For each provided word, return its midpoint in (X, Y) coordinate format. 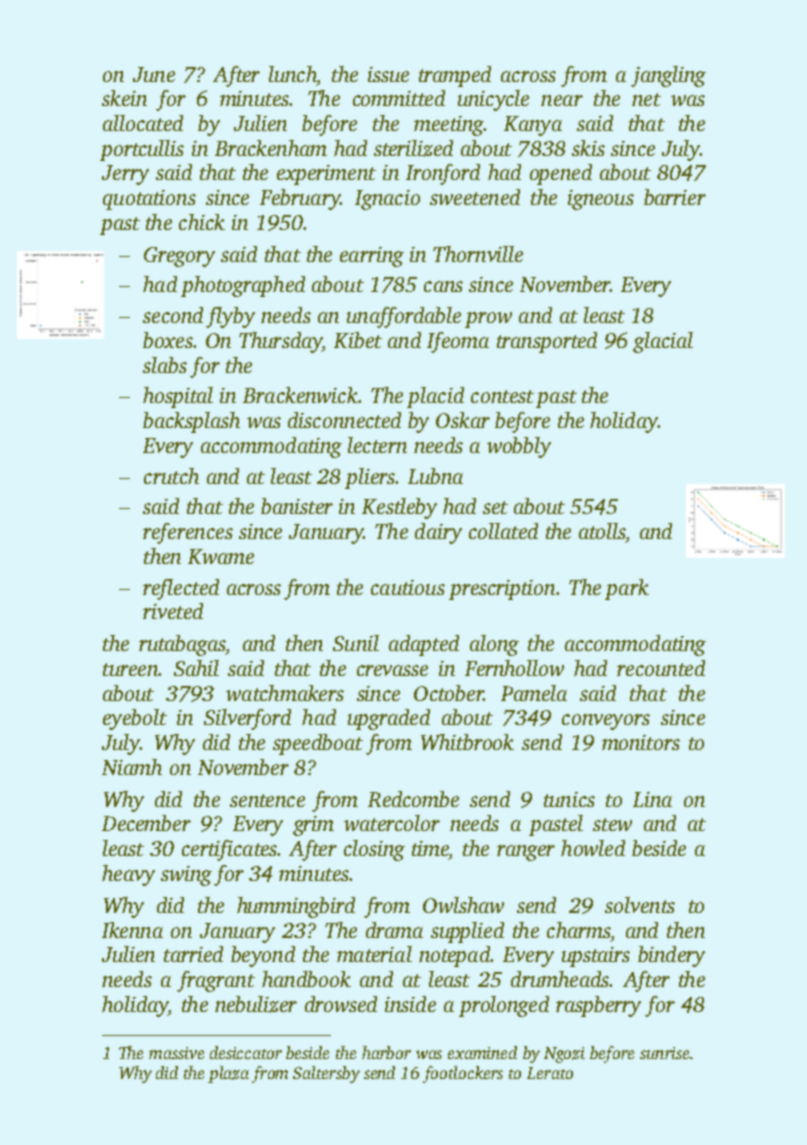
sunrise (664, 1053)
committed (399, 98)
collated (503, 531)
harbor (386, 1052)
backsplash (191, 422)
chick (202, 222)
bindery (671, 956)
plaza (228, 1074)
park (627, 589)
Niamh (132, 767)
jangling (668, 76)
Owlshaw (463, 905)
